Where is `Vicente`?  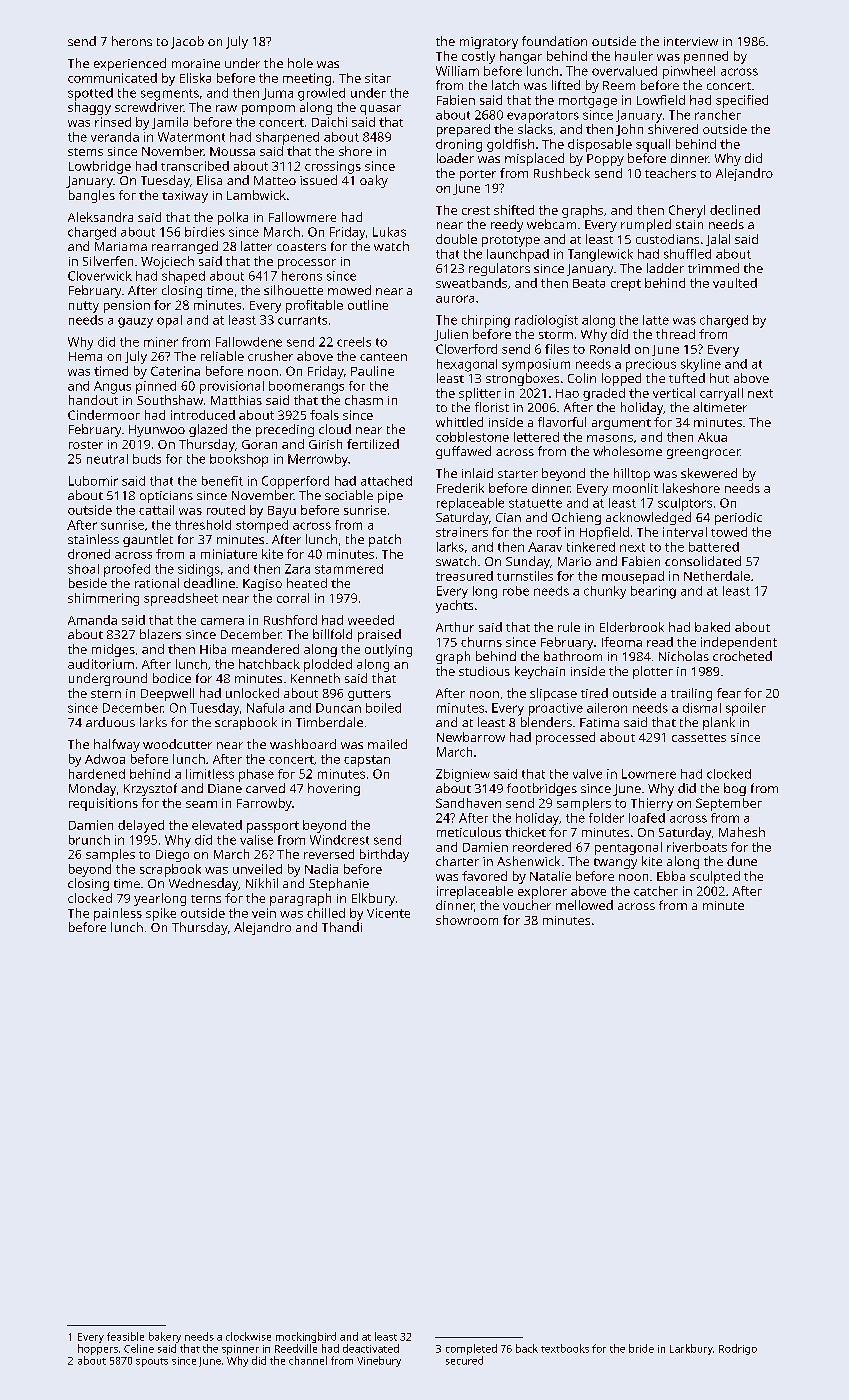 Vicente is located at coordinates (388, 913).
